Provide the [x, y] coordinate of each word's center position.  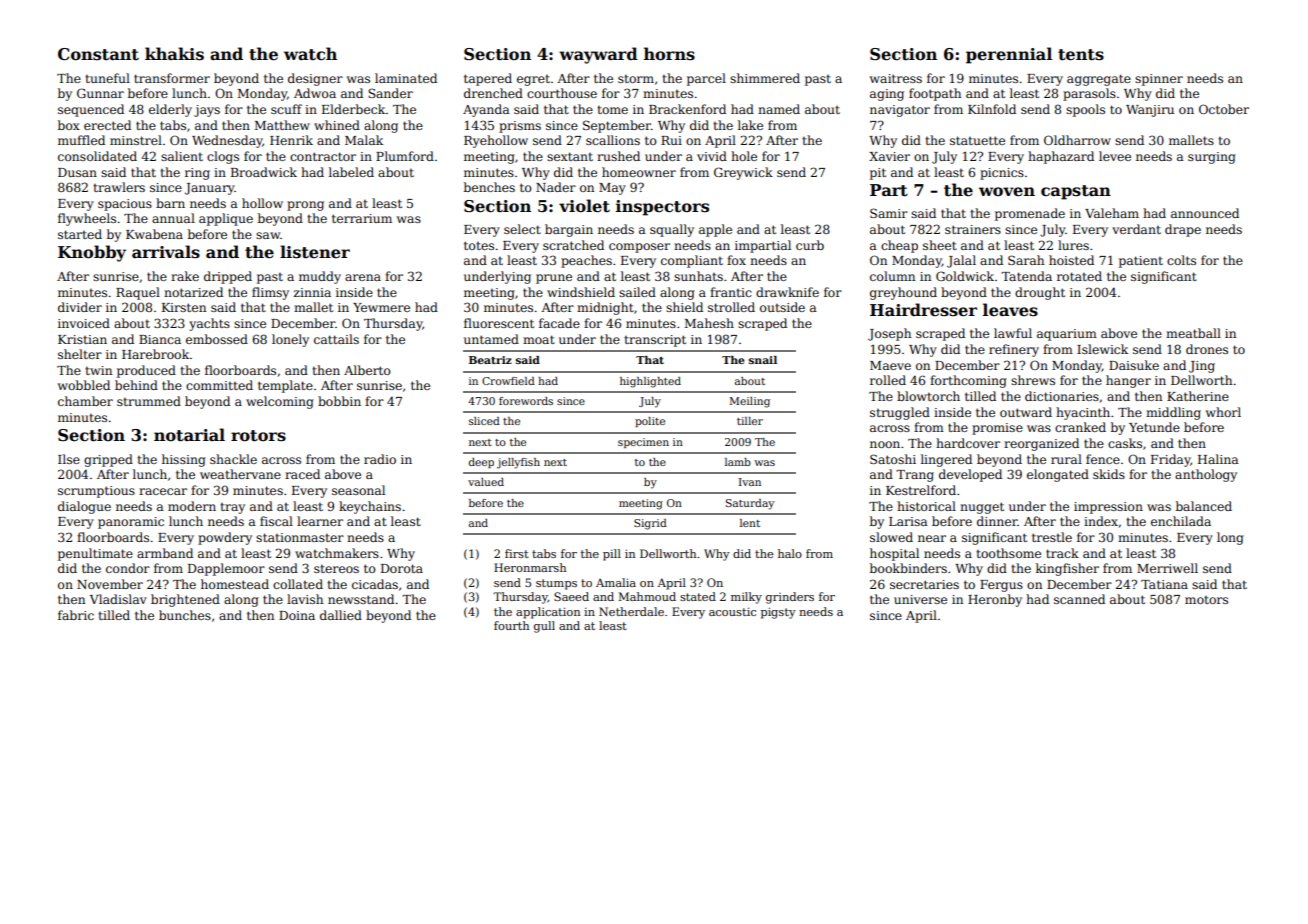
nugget [982, 508]
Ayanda [486, 110]
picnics [1002, 174]
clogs [223, 157]
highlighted [650, 382]
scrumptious [96, 492]
